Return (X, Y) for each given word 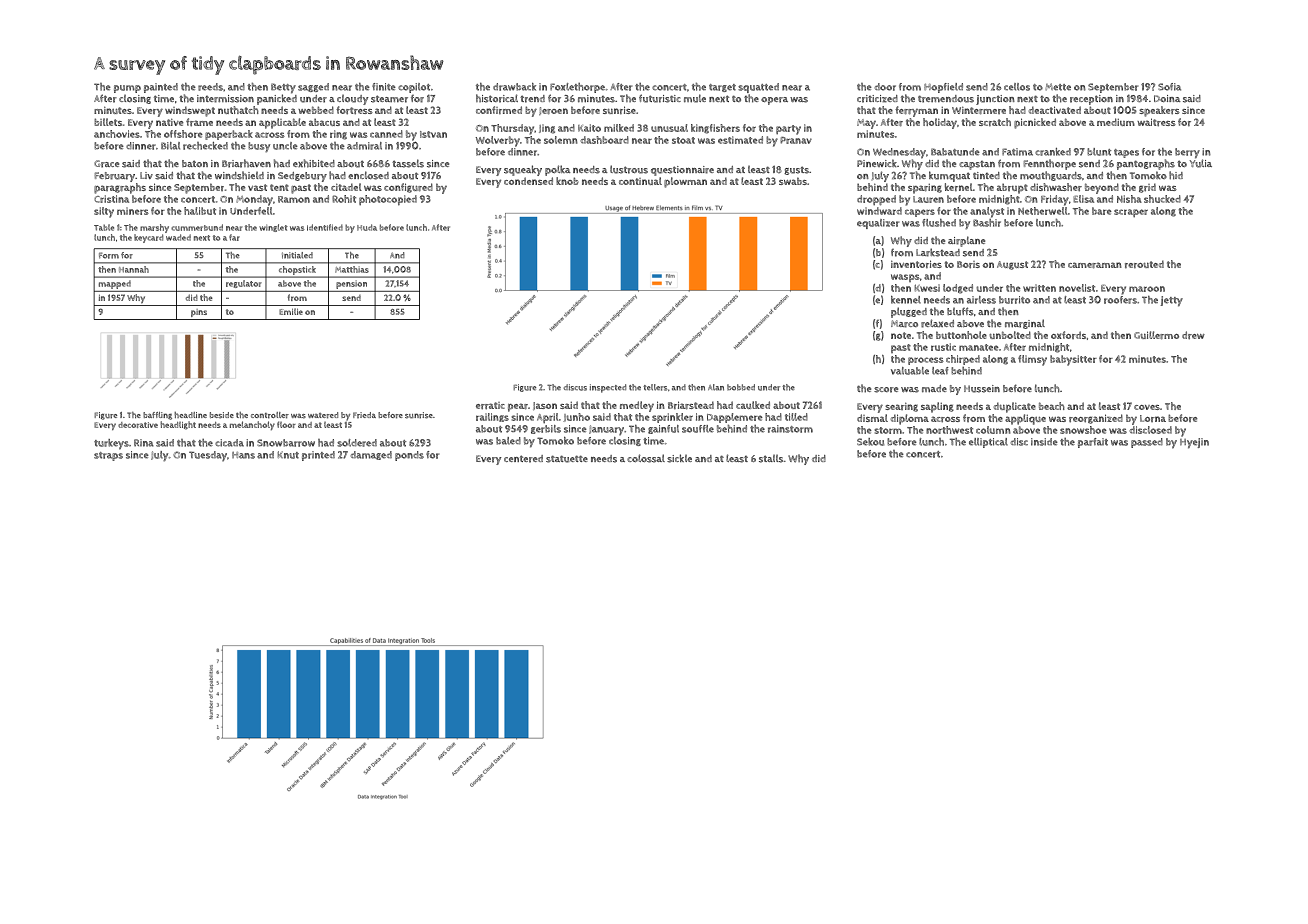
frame (199, 122)
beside (222, 415)
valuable (910, 371)
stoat (683, 140)
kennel (906, 300)
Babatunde (955, 152)
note (901, 335)
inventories (916, 264)
